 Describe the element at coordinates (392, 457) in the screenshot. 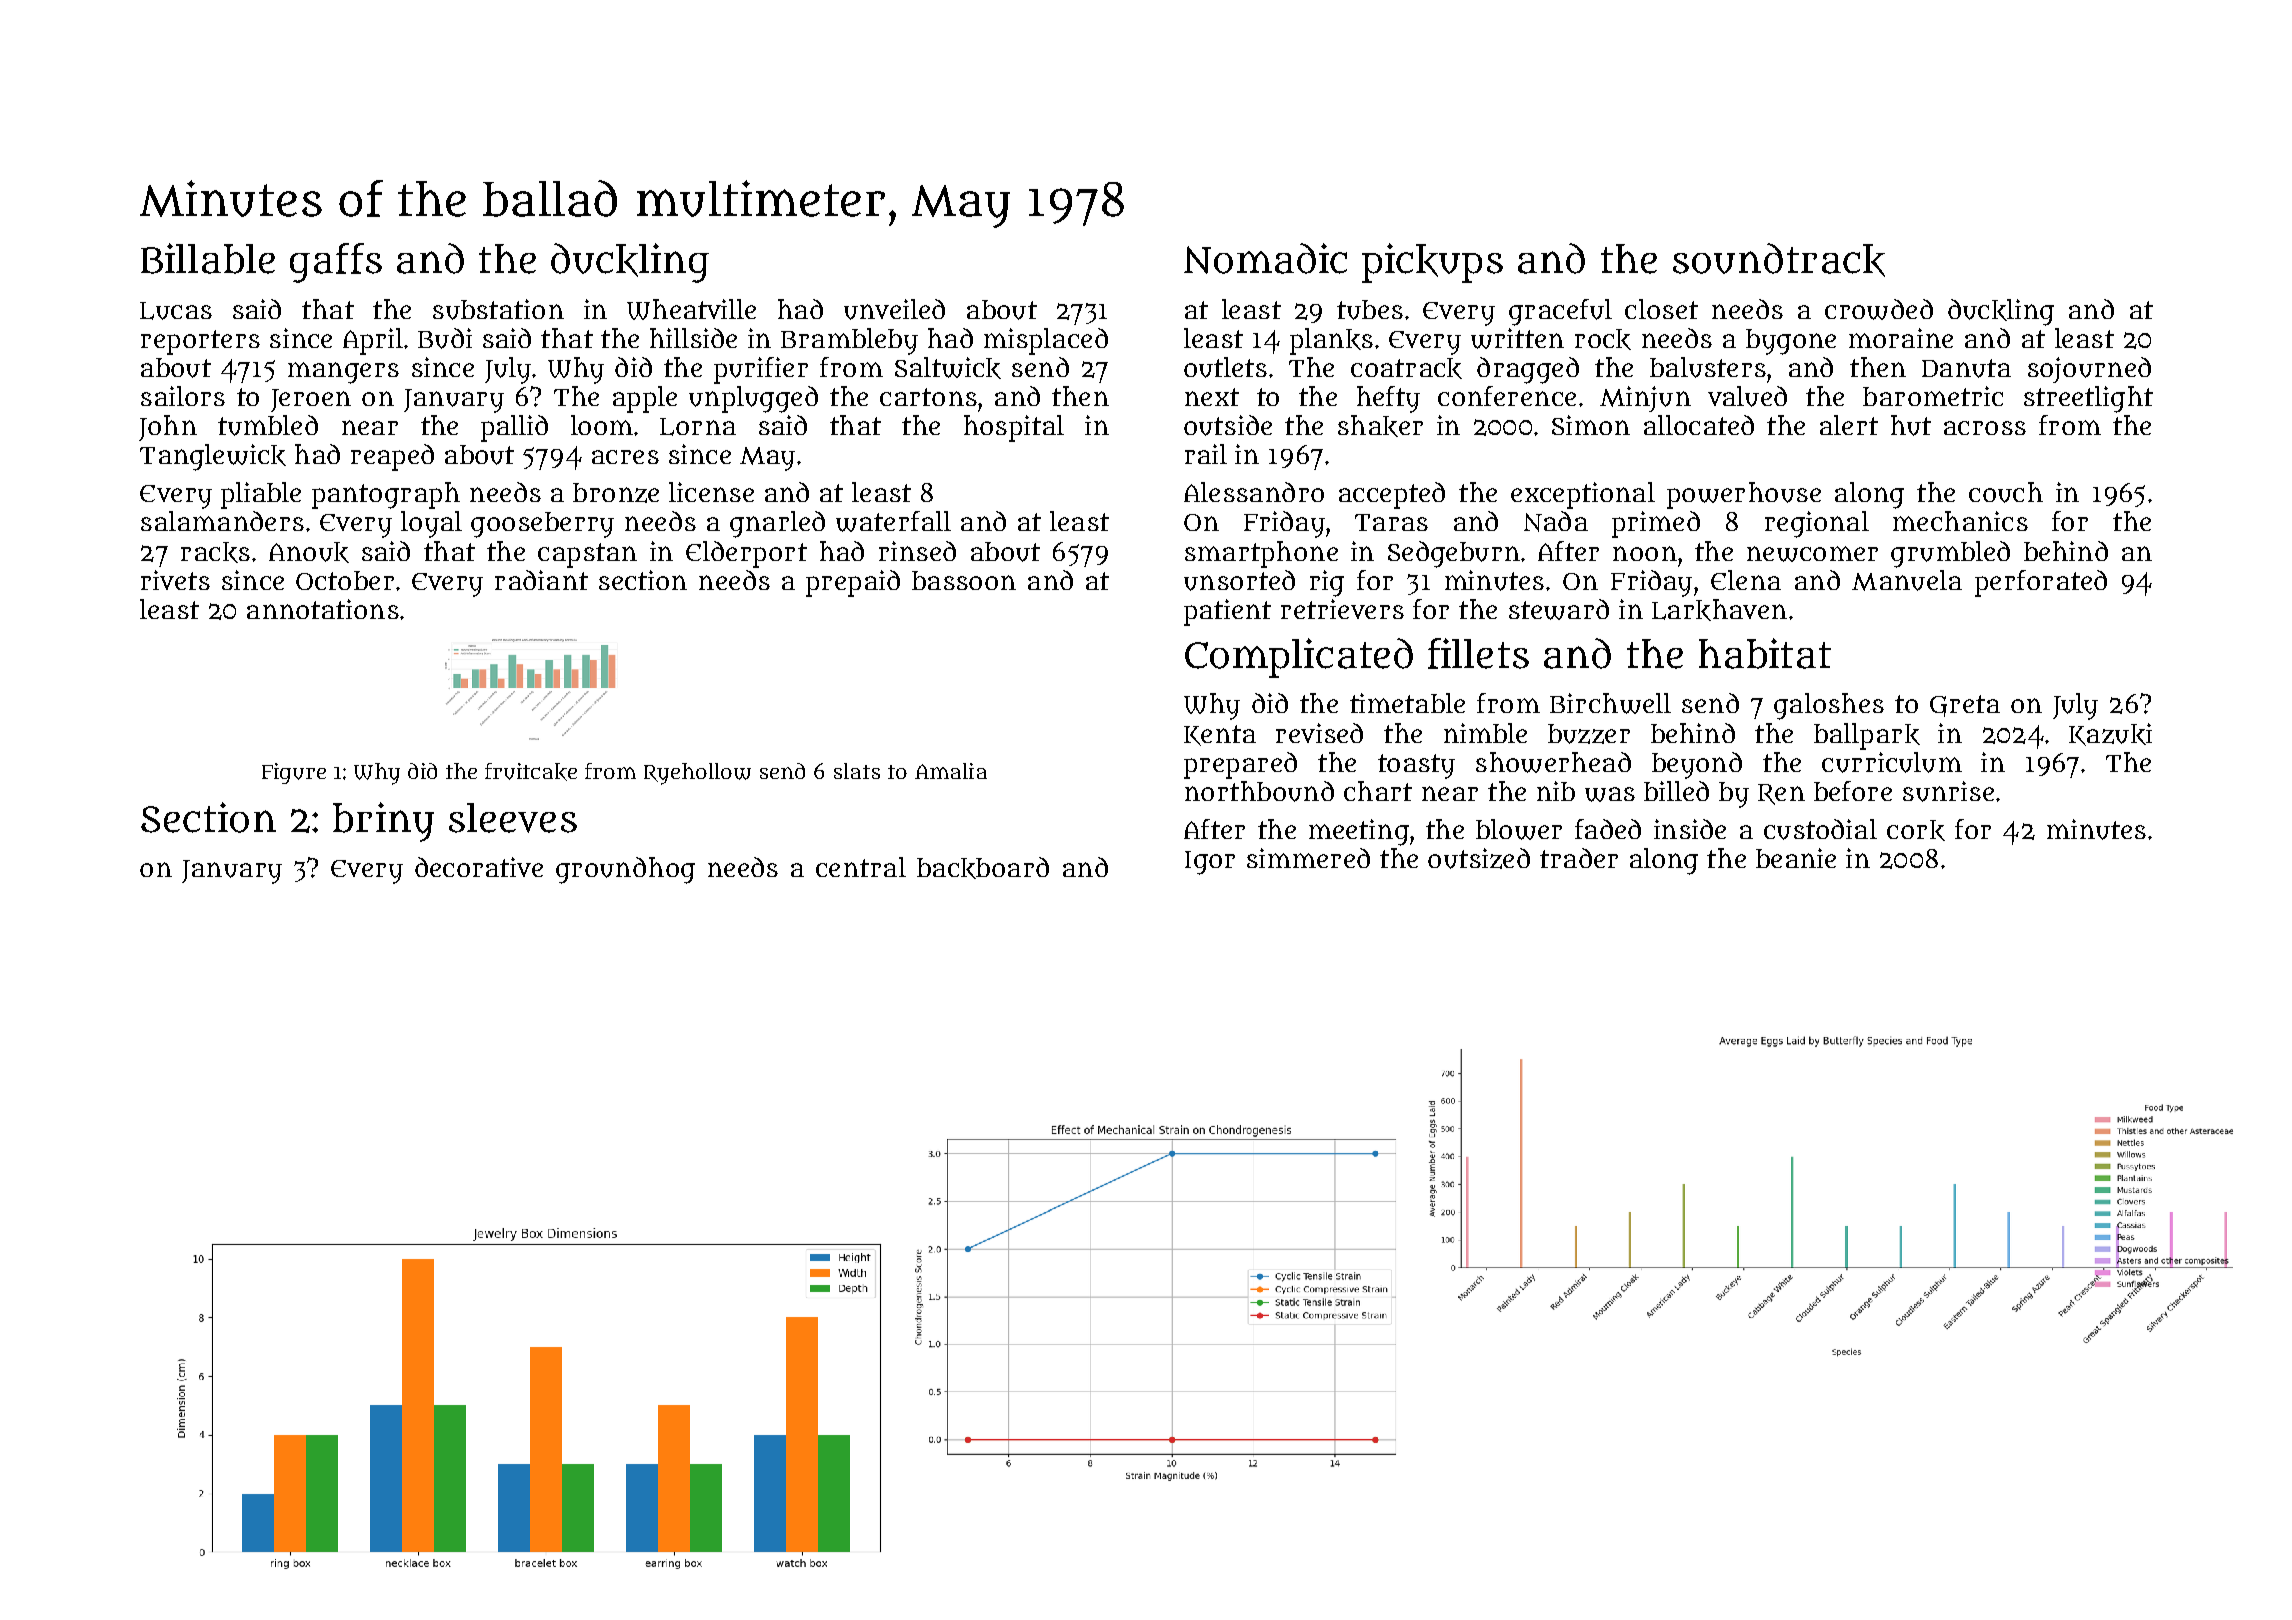

I see `reaped` at that location.
